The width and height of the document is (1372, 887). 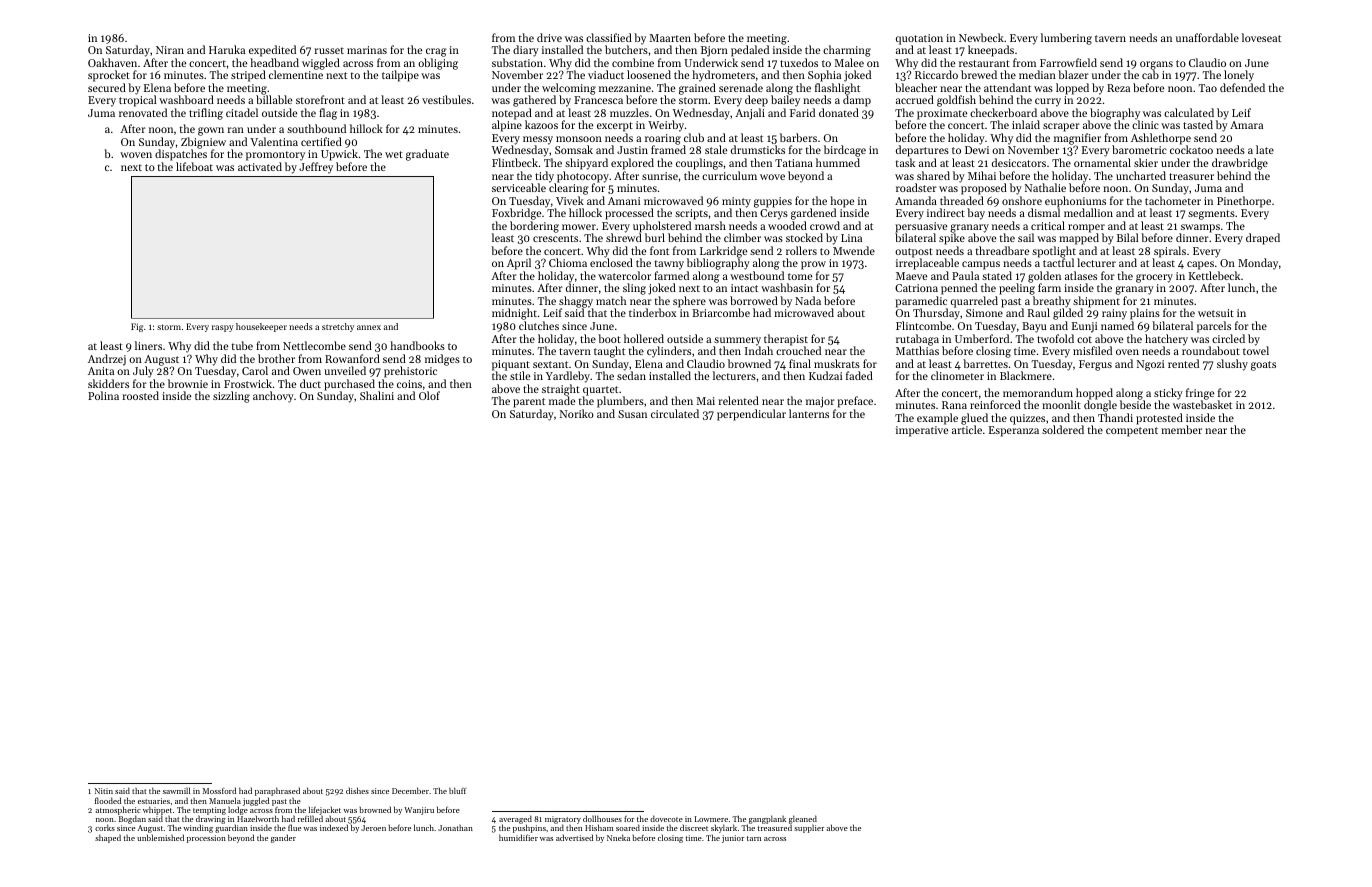 What do you see at coordinates (277, 791) in the document?
I see `paraphrased` at bounding box center [277, 791].
